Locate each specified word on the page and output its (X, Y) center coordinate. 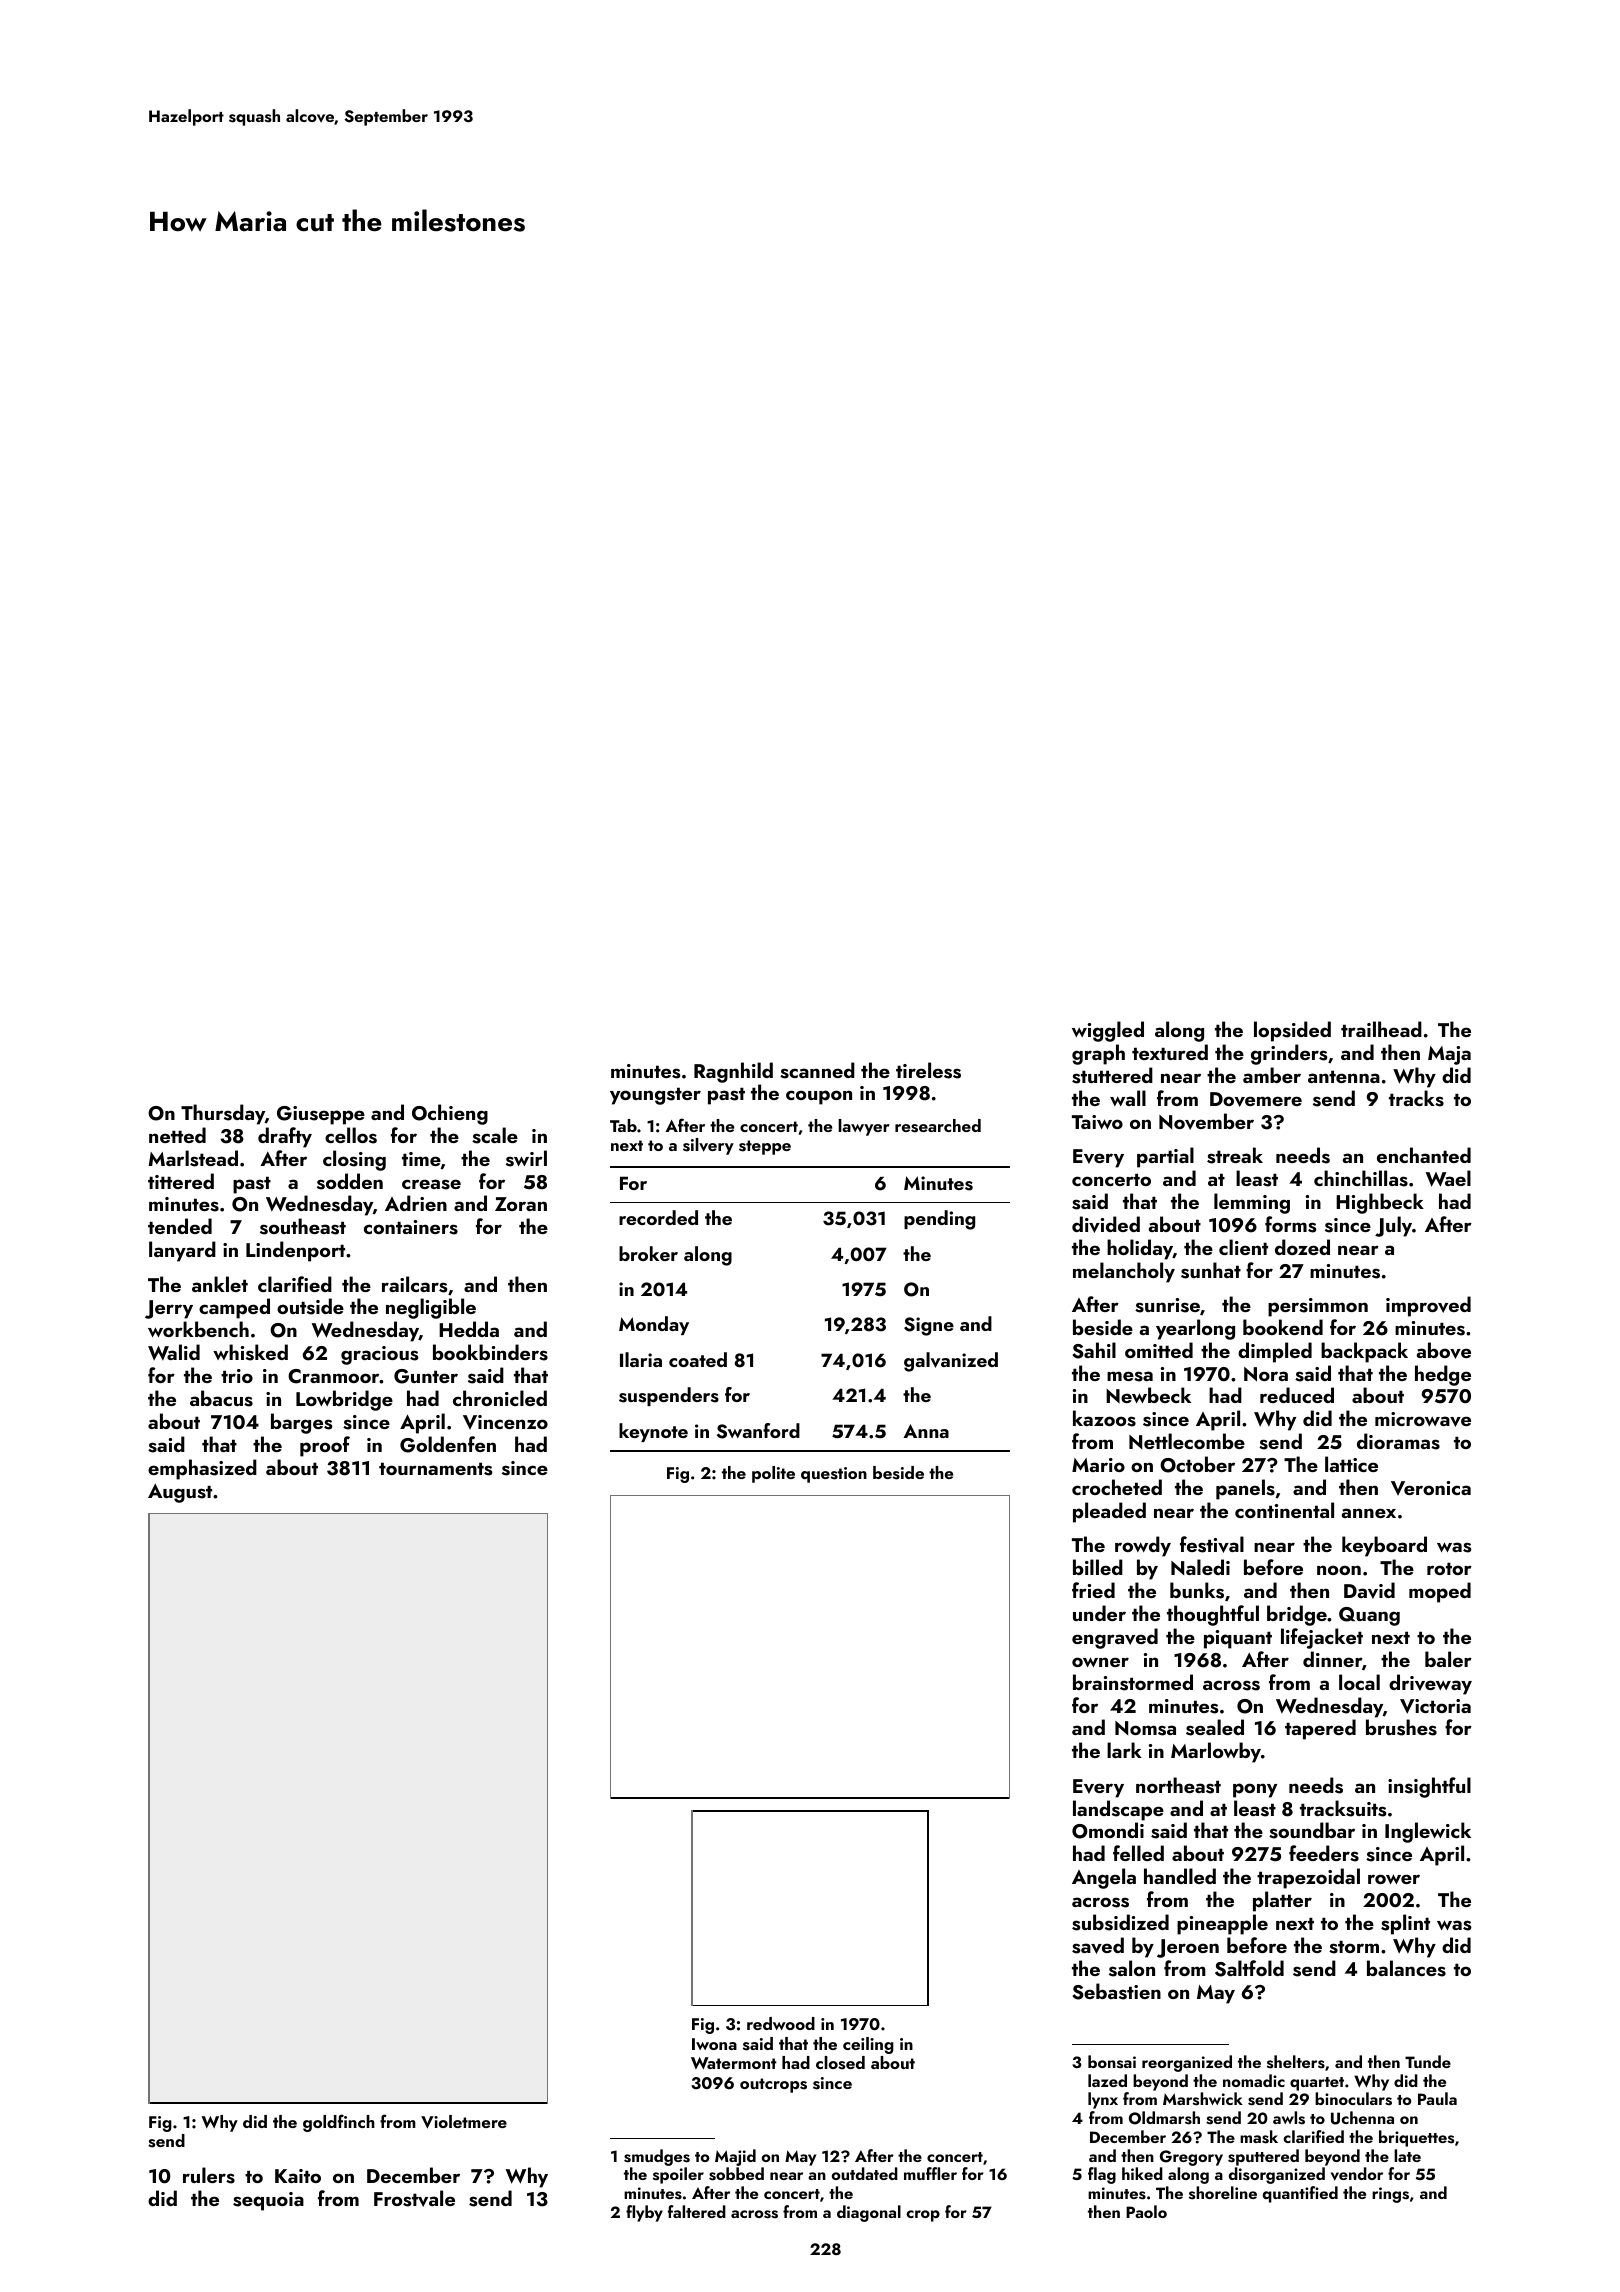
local (1359, 1682)
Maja (1449, 1055)
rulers (209, 2175)
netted (177, 1135)
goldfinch (339, 2123)
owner (1100, 1662)
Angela (1104, 1878)
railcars (415, 1284)
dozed (1302, 1247)
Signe (929, 1326)
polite (773, 1474)
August (180, 1493)
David (1369, 1590)
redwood (781, 2023)
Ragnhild (733, 1072)
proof (325, 1446)
